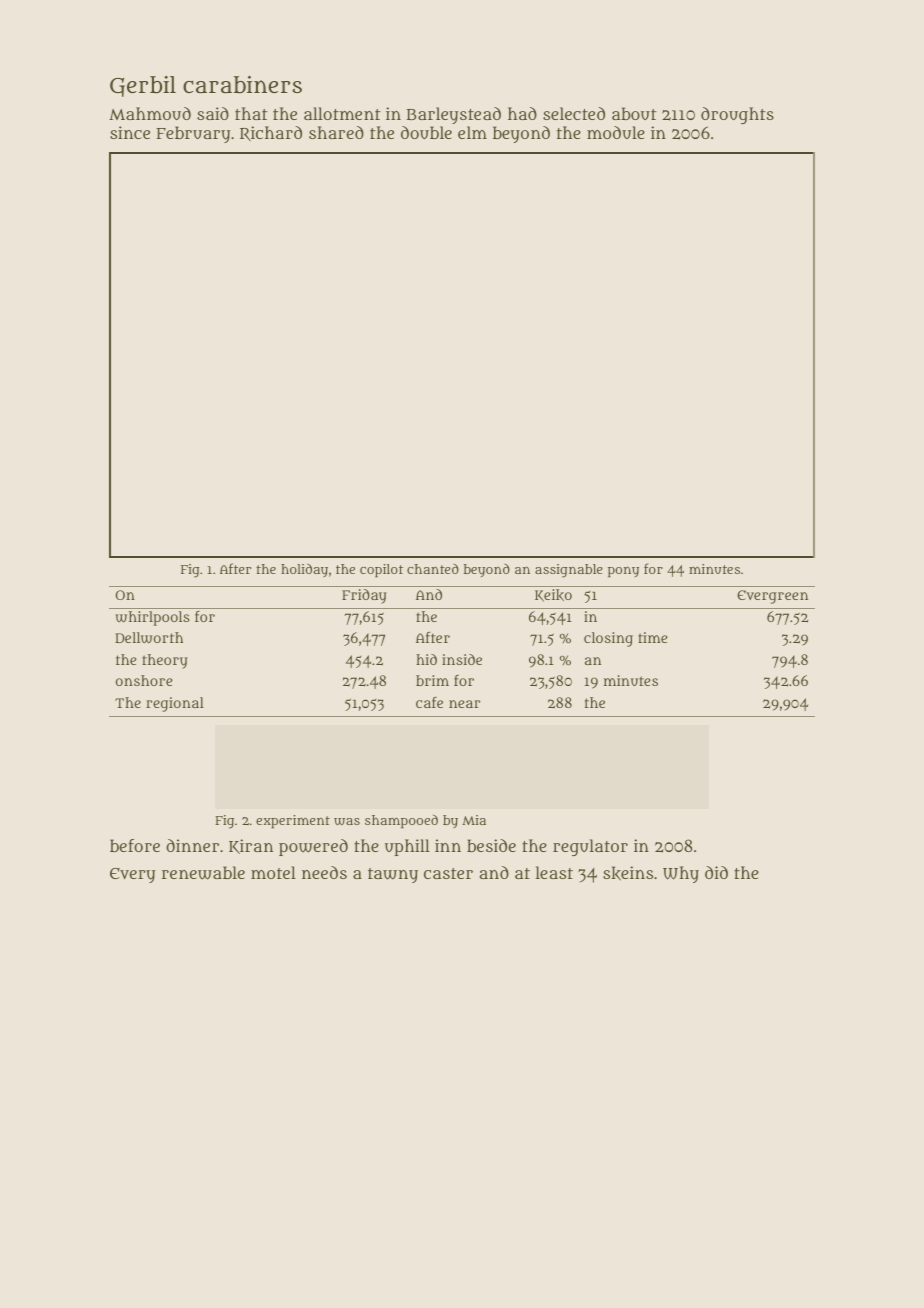 The height and width of the document is (1308, 924). What do you see at coordinates (293, 822) in the document?
I see `experiment` at bounding box center [293, 822].
